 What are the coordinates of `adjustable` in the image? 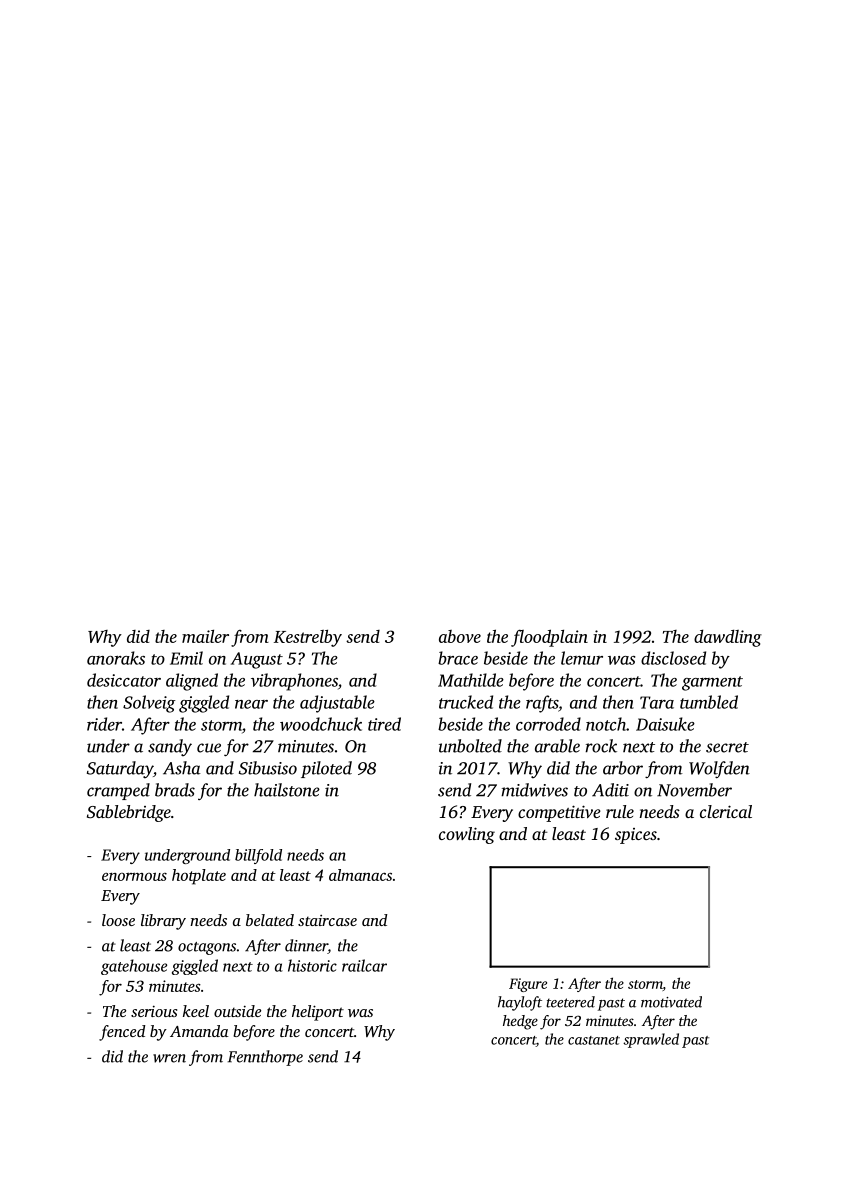 It's located at (337, 704).
